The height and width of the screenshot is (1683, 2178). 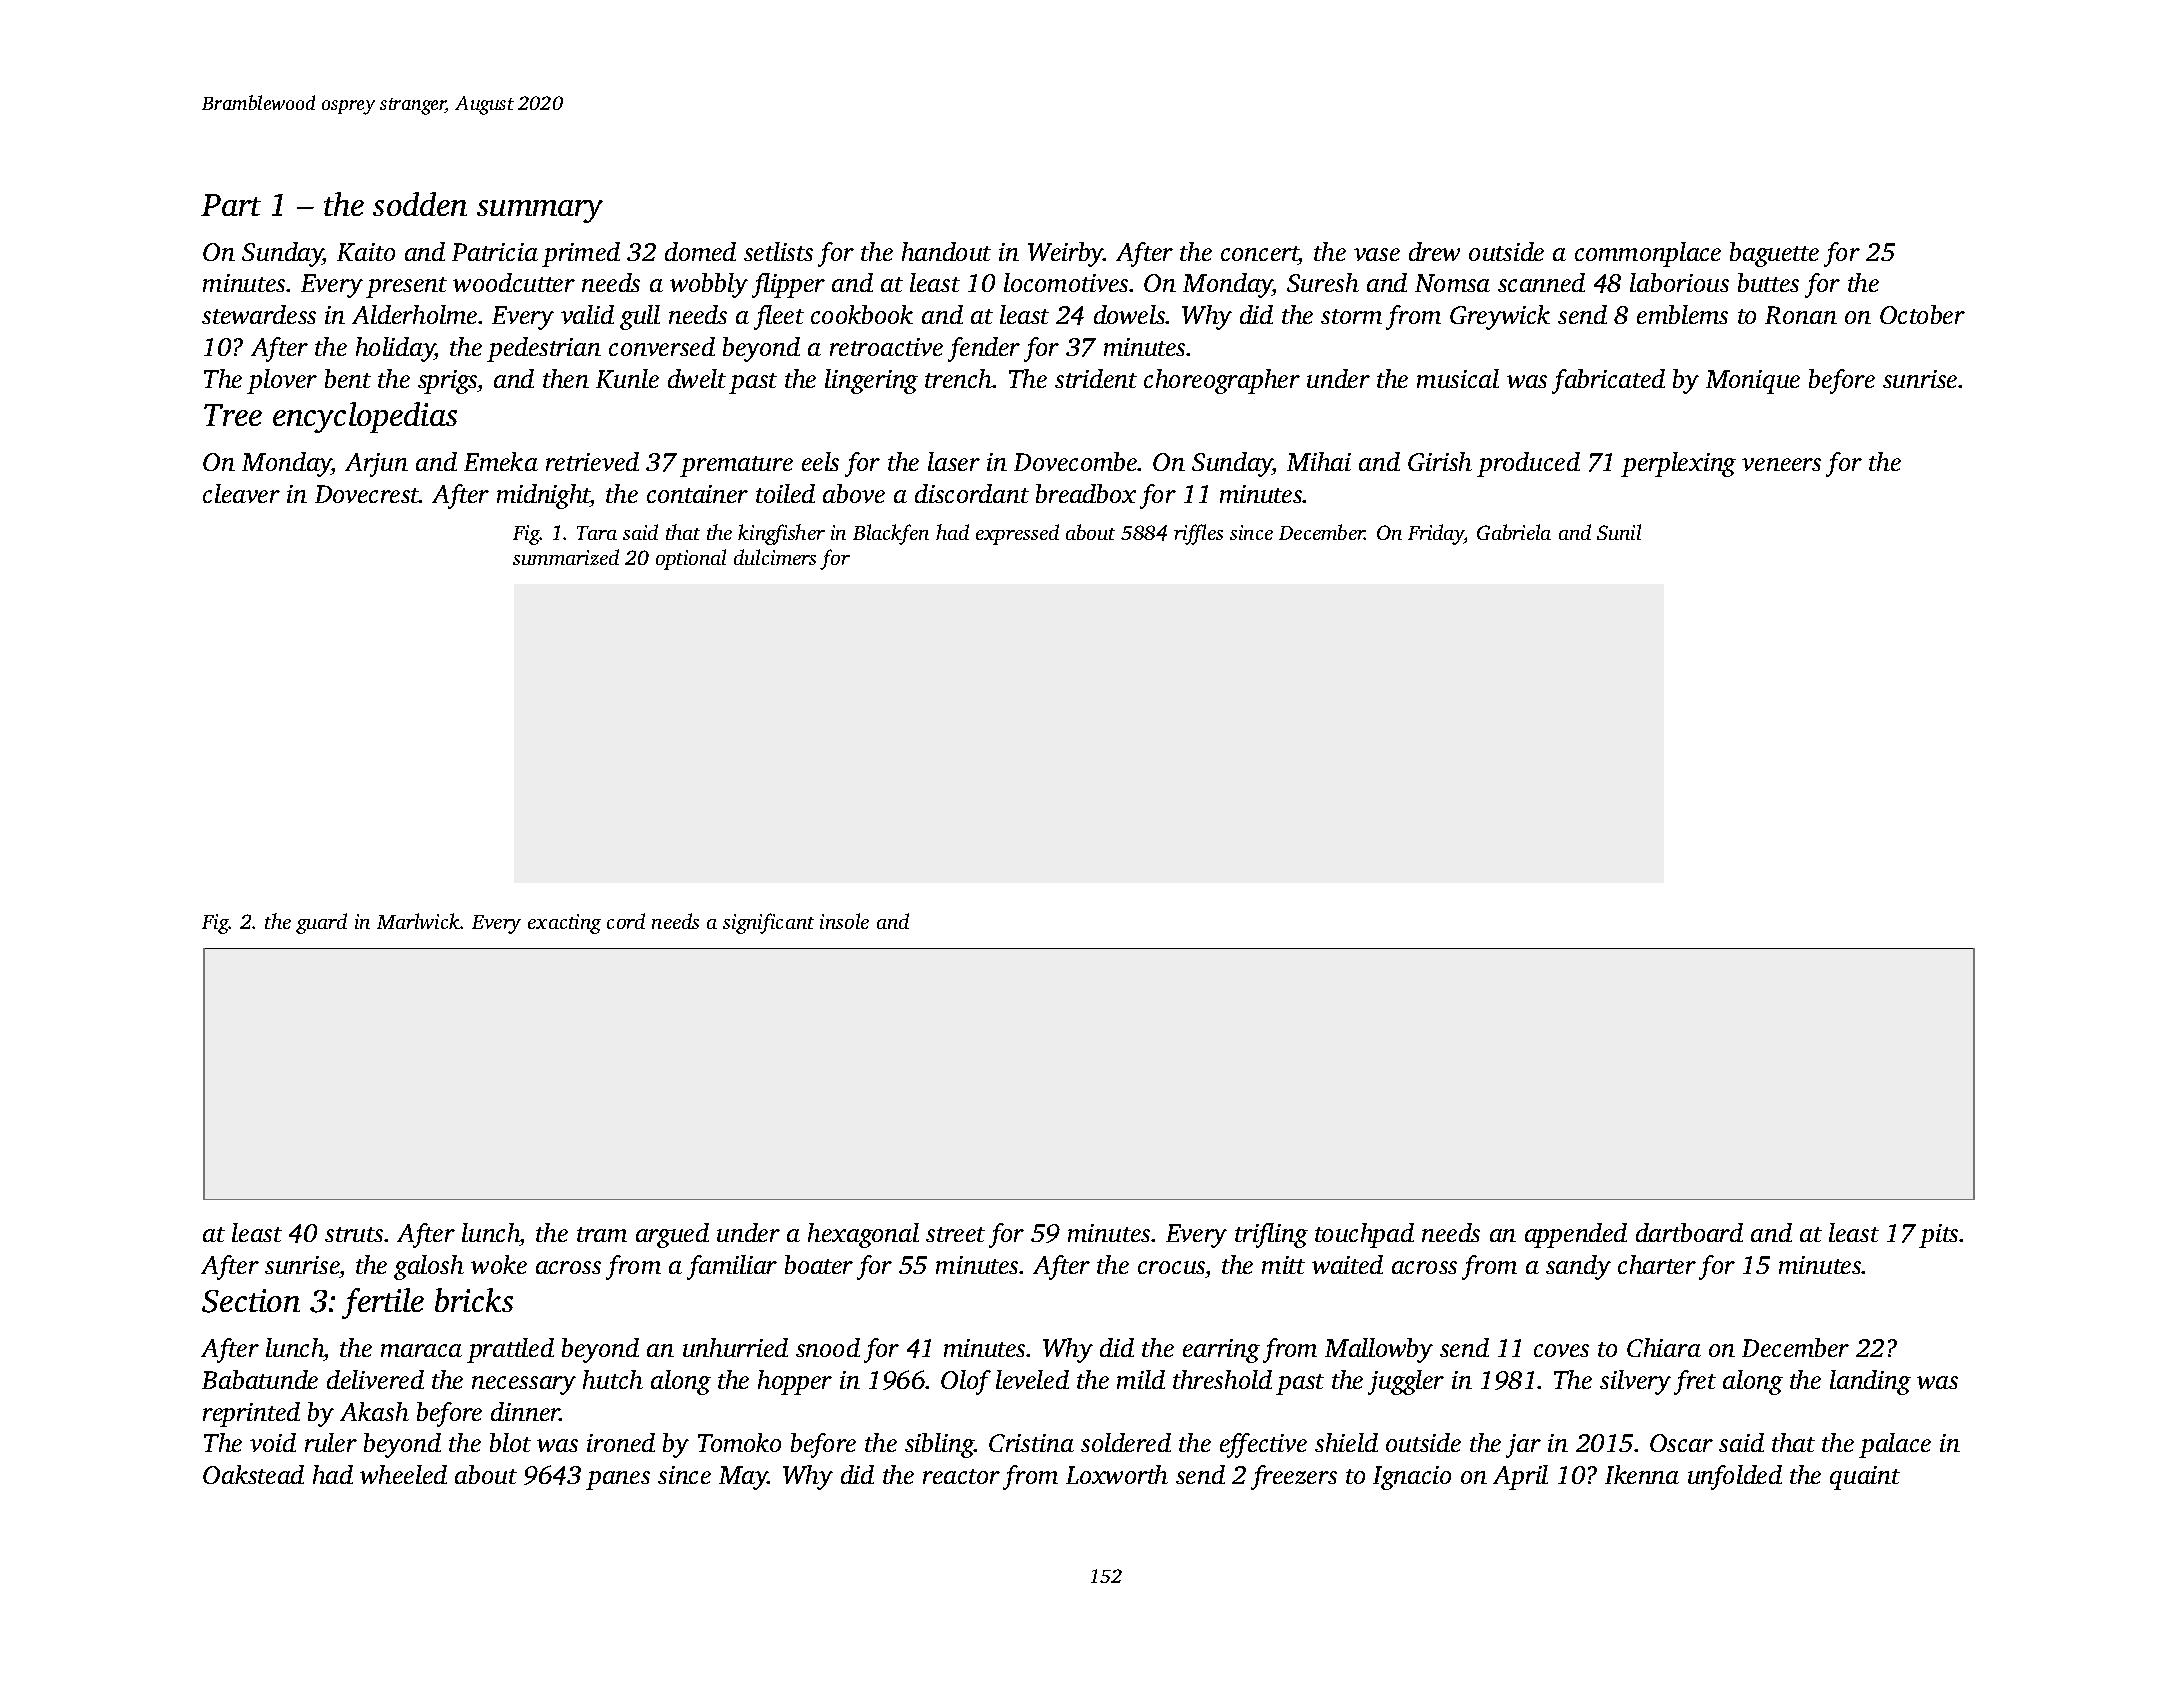 What do you see at coordinates (592, 461) in the screenshot?
I see `retrieved` at bounding box center [592, 461].
